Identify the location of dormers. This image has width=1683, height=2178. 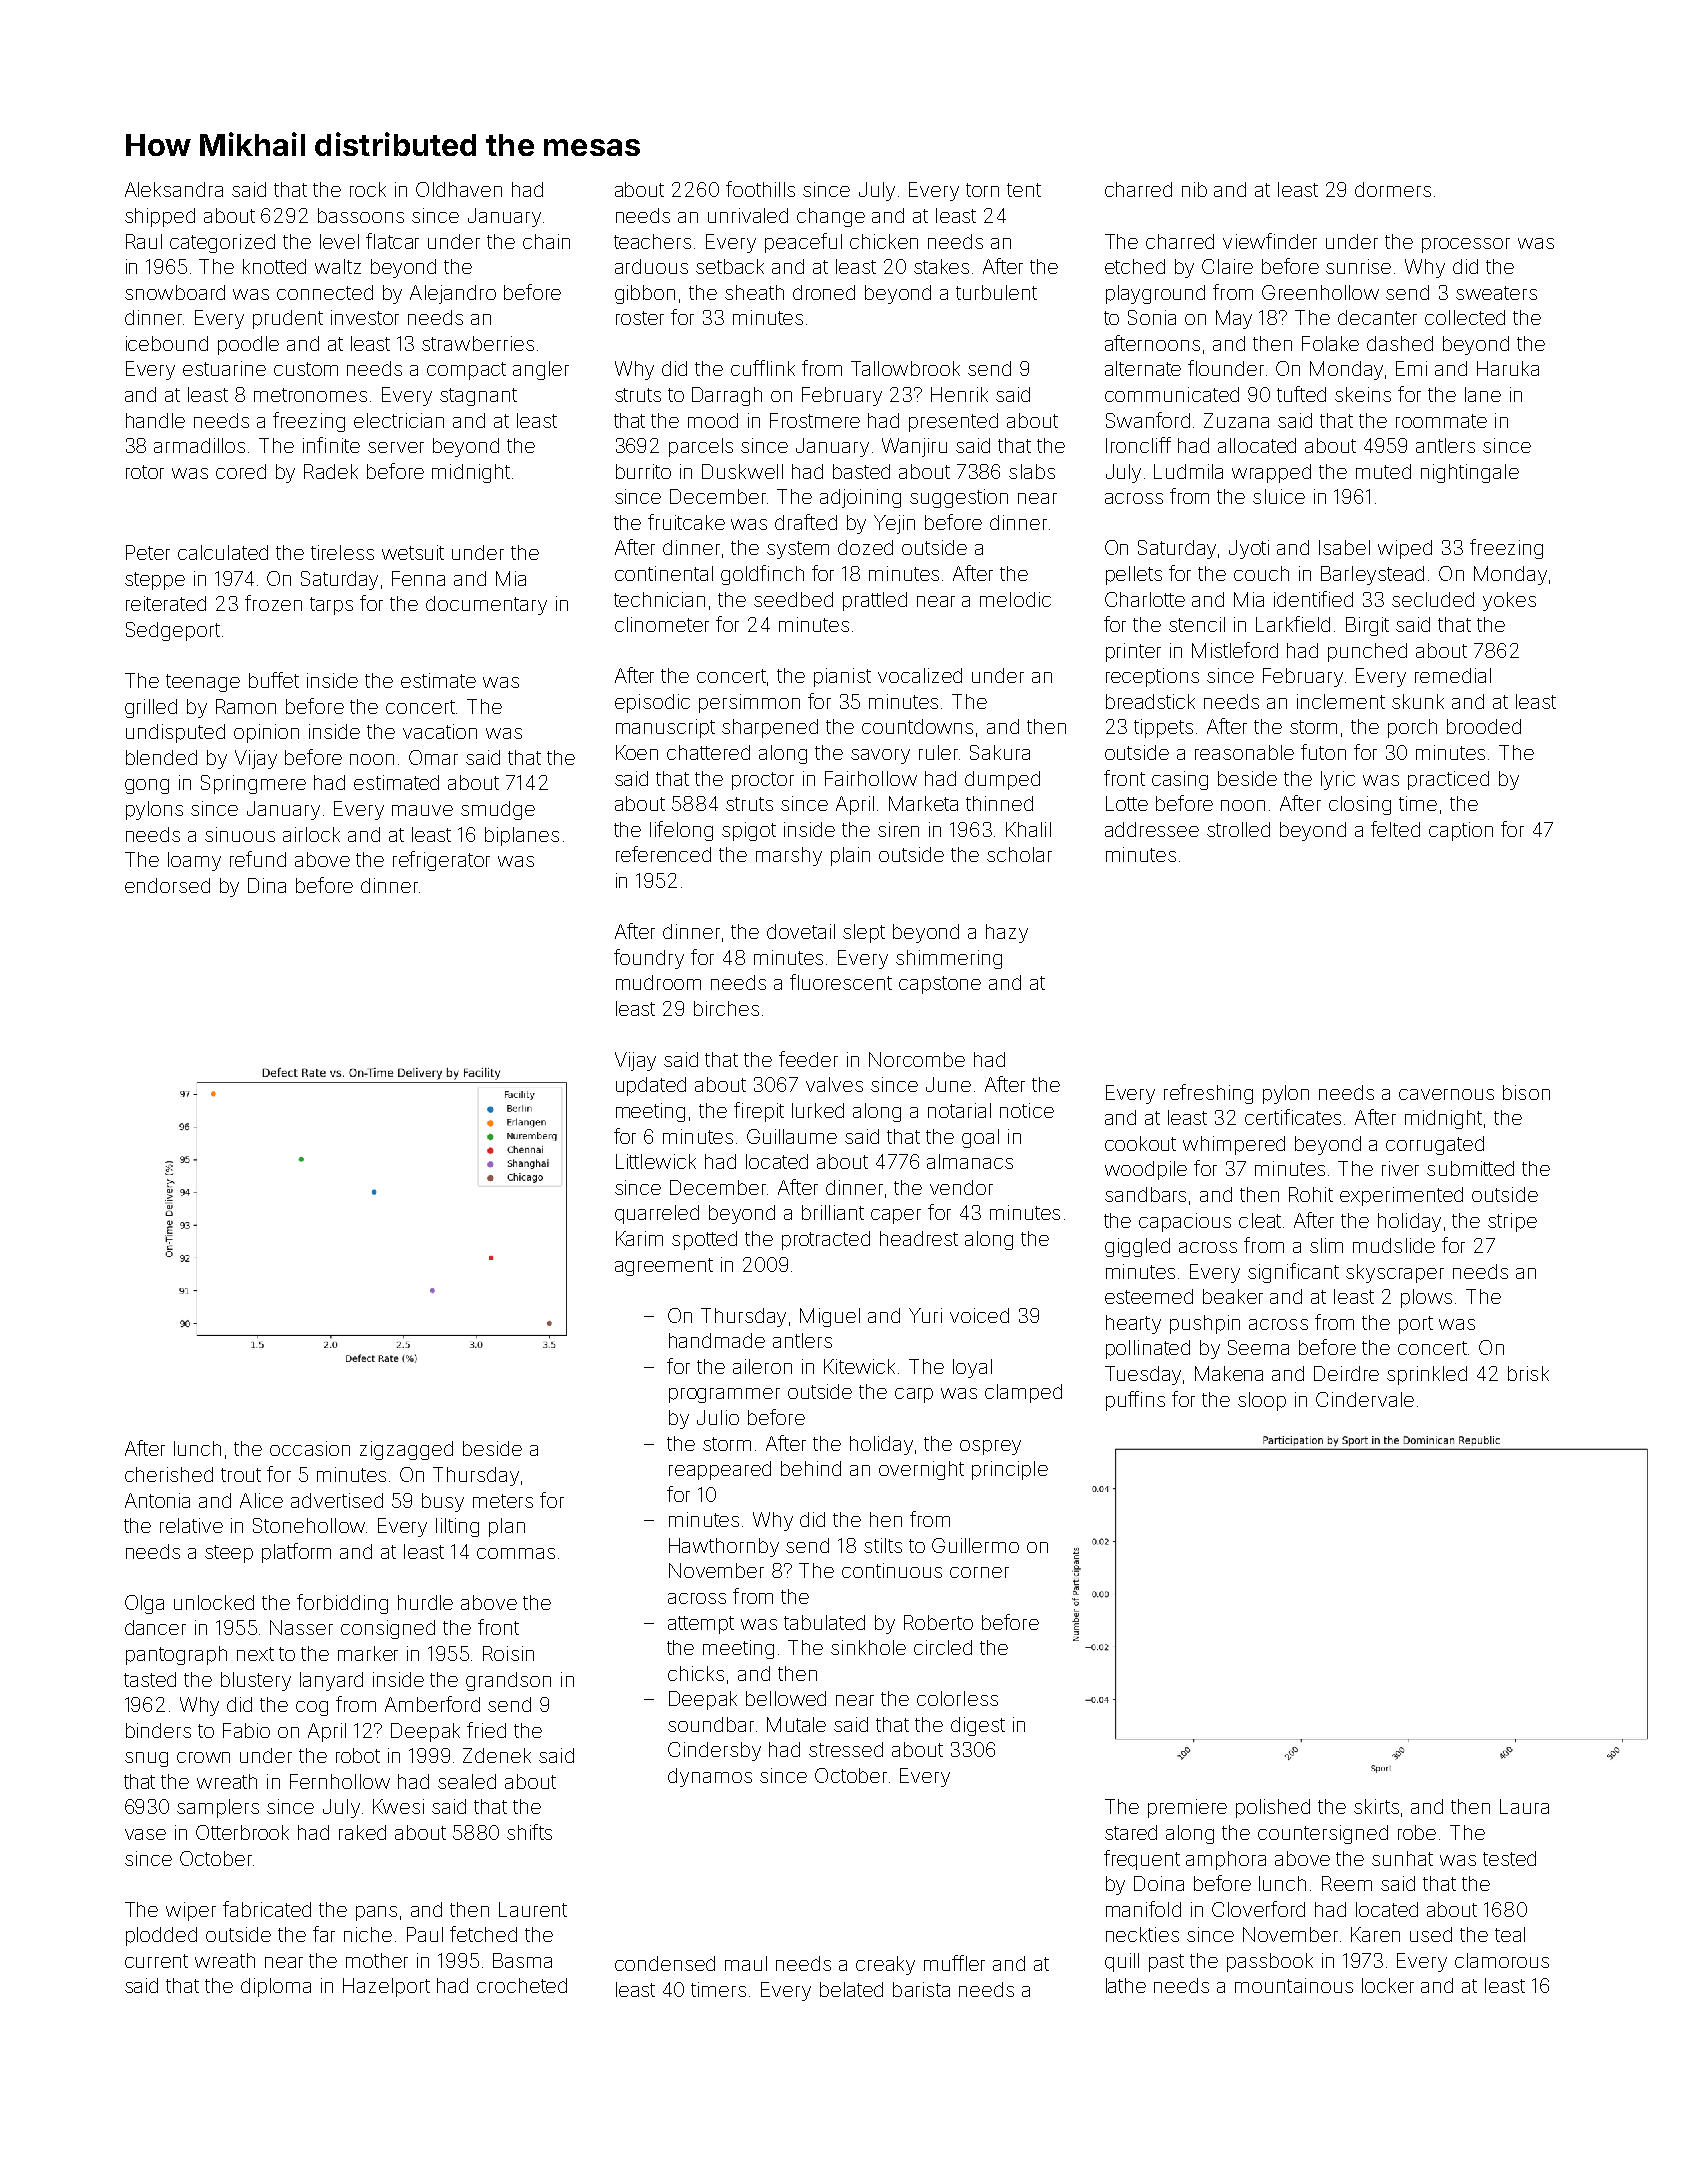
(1393, 189).
